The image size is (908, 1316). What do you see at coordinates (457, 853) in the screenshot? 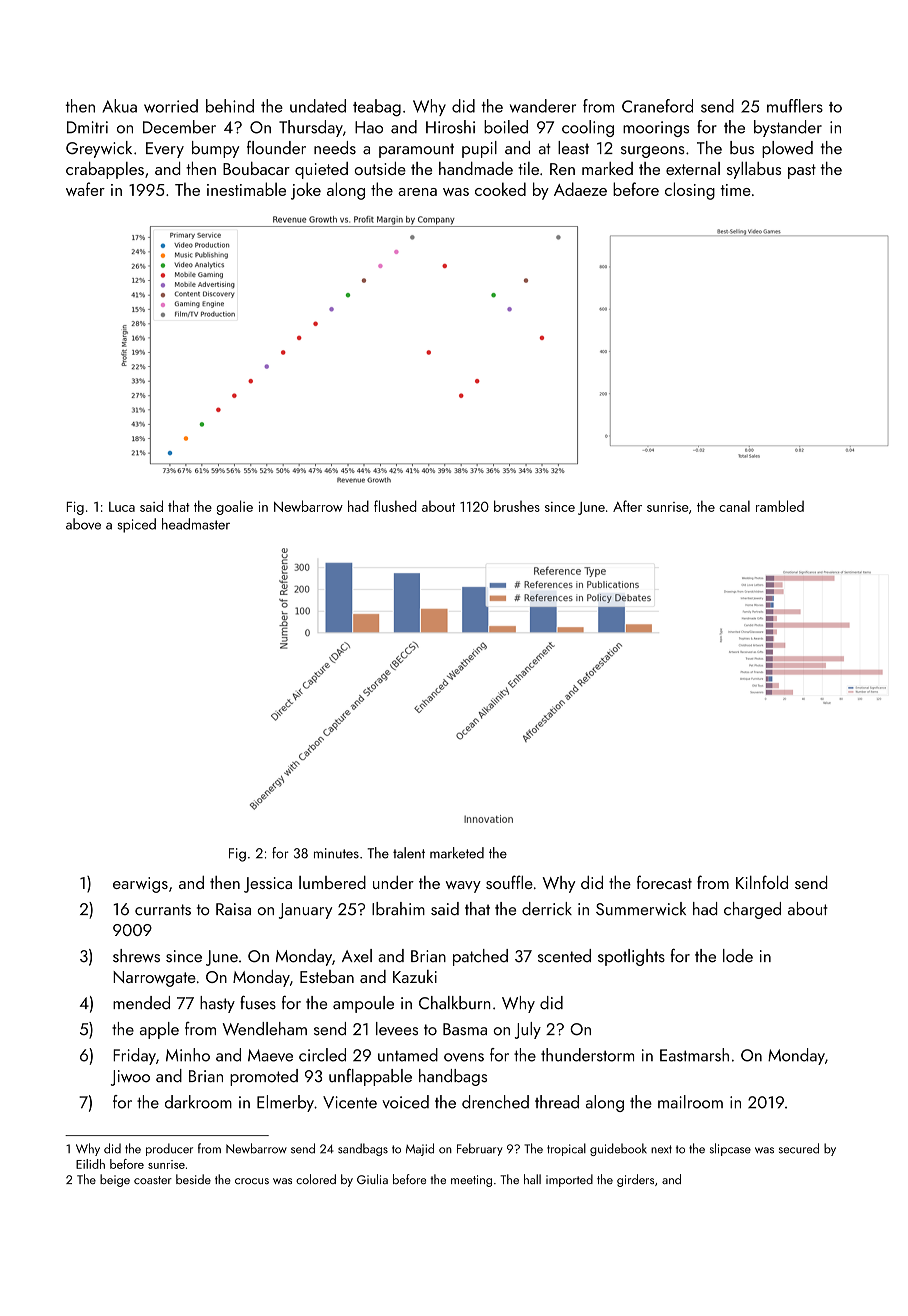
I see `marketed` at bounding box center [457, 853].
